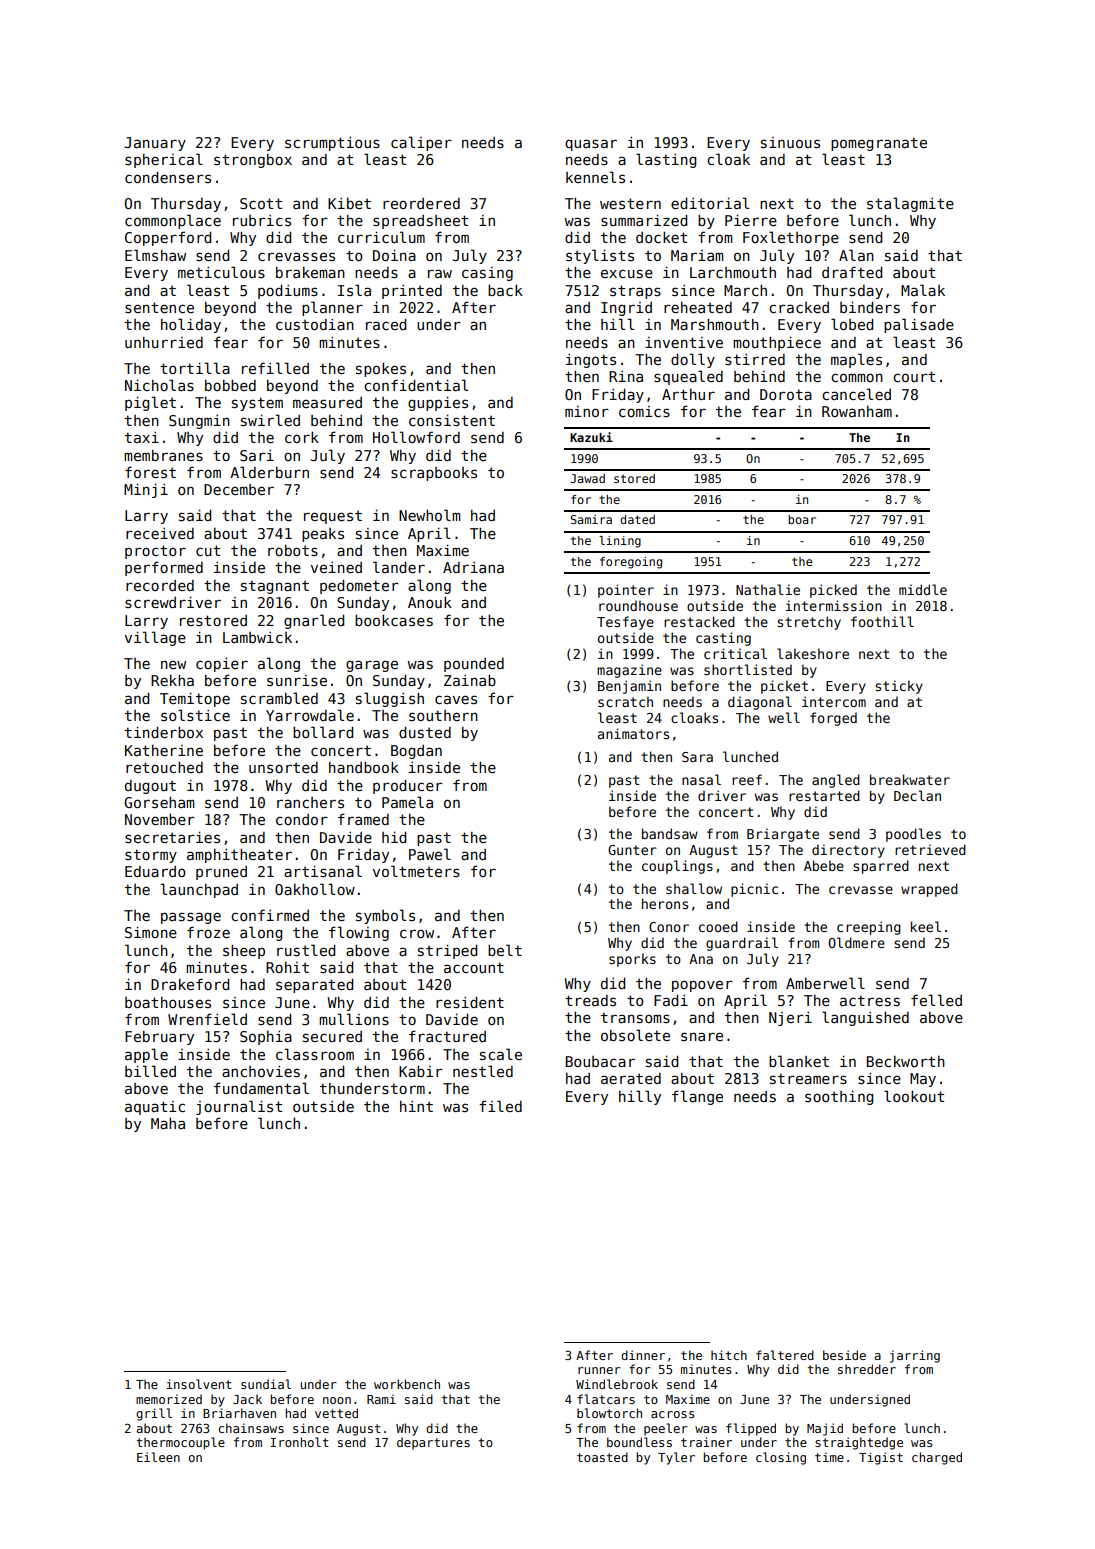  What do you see at coordinates (155, 144) in the page?
I see `January` at bounding box center [155, 144].
